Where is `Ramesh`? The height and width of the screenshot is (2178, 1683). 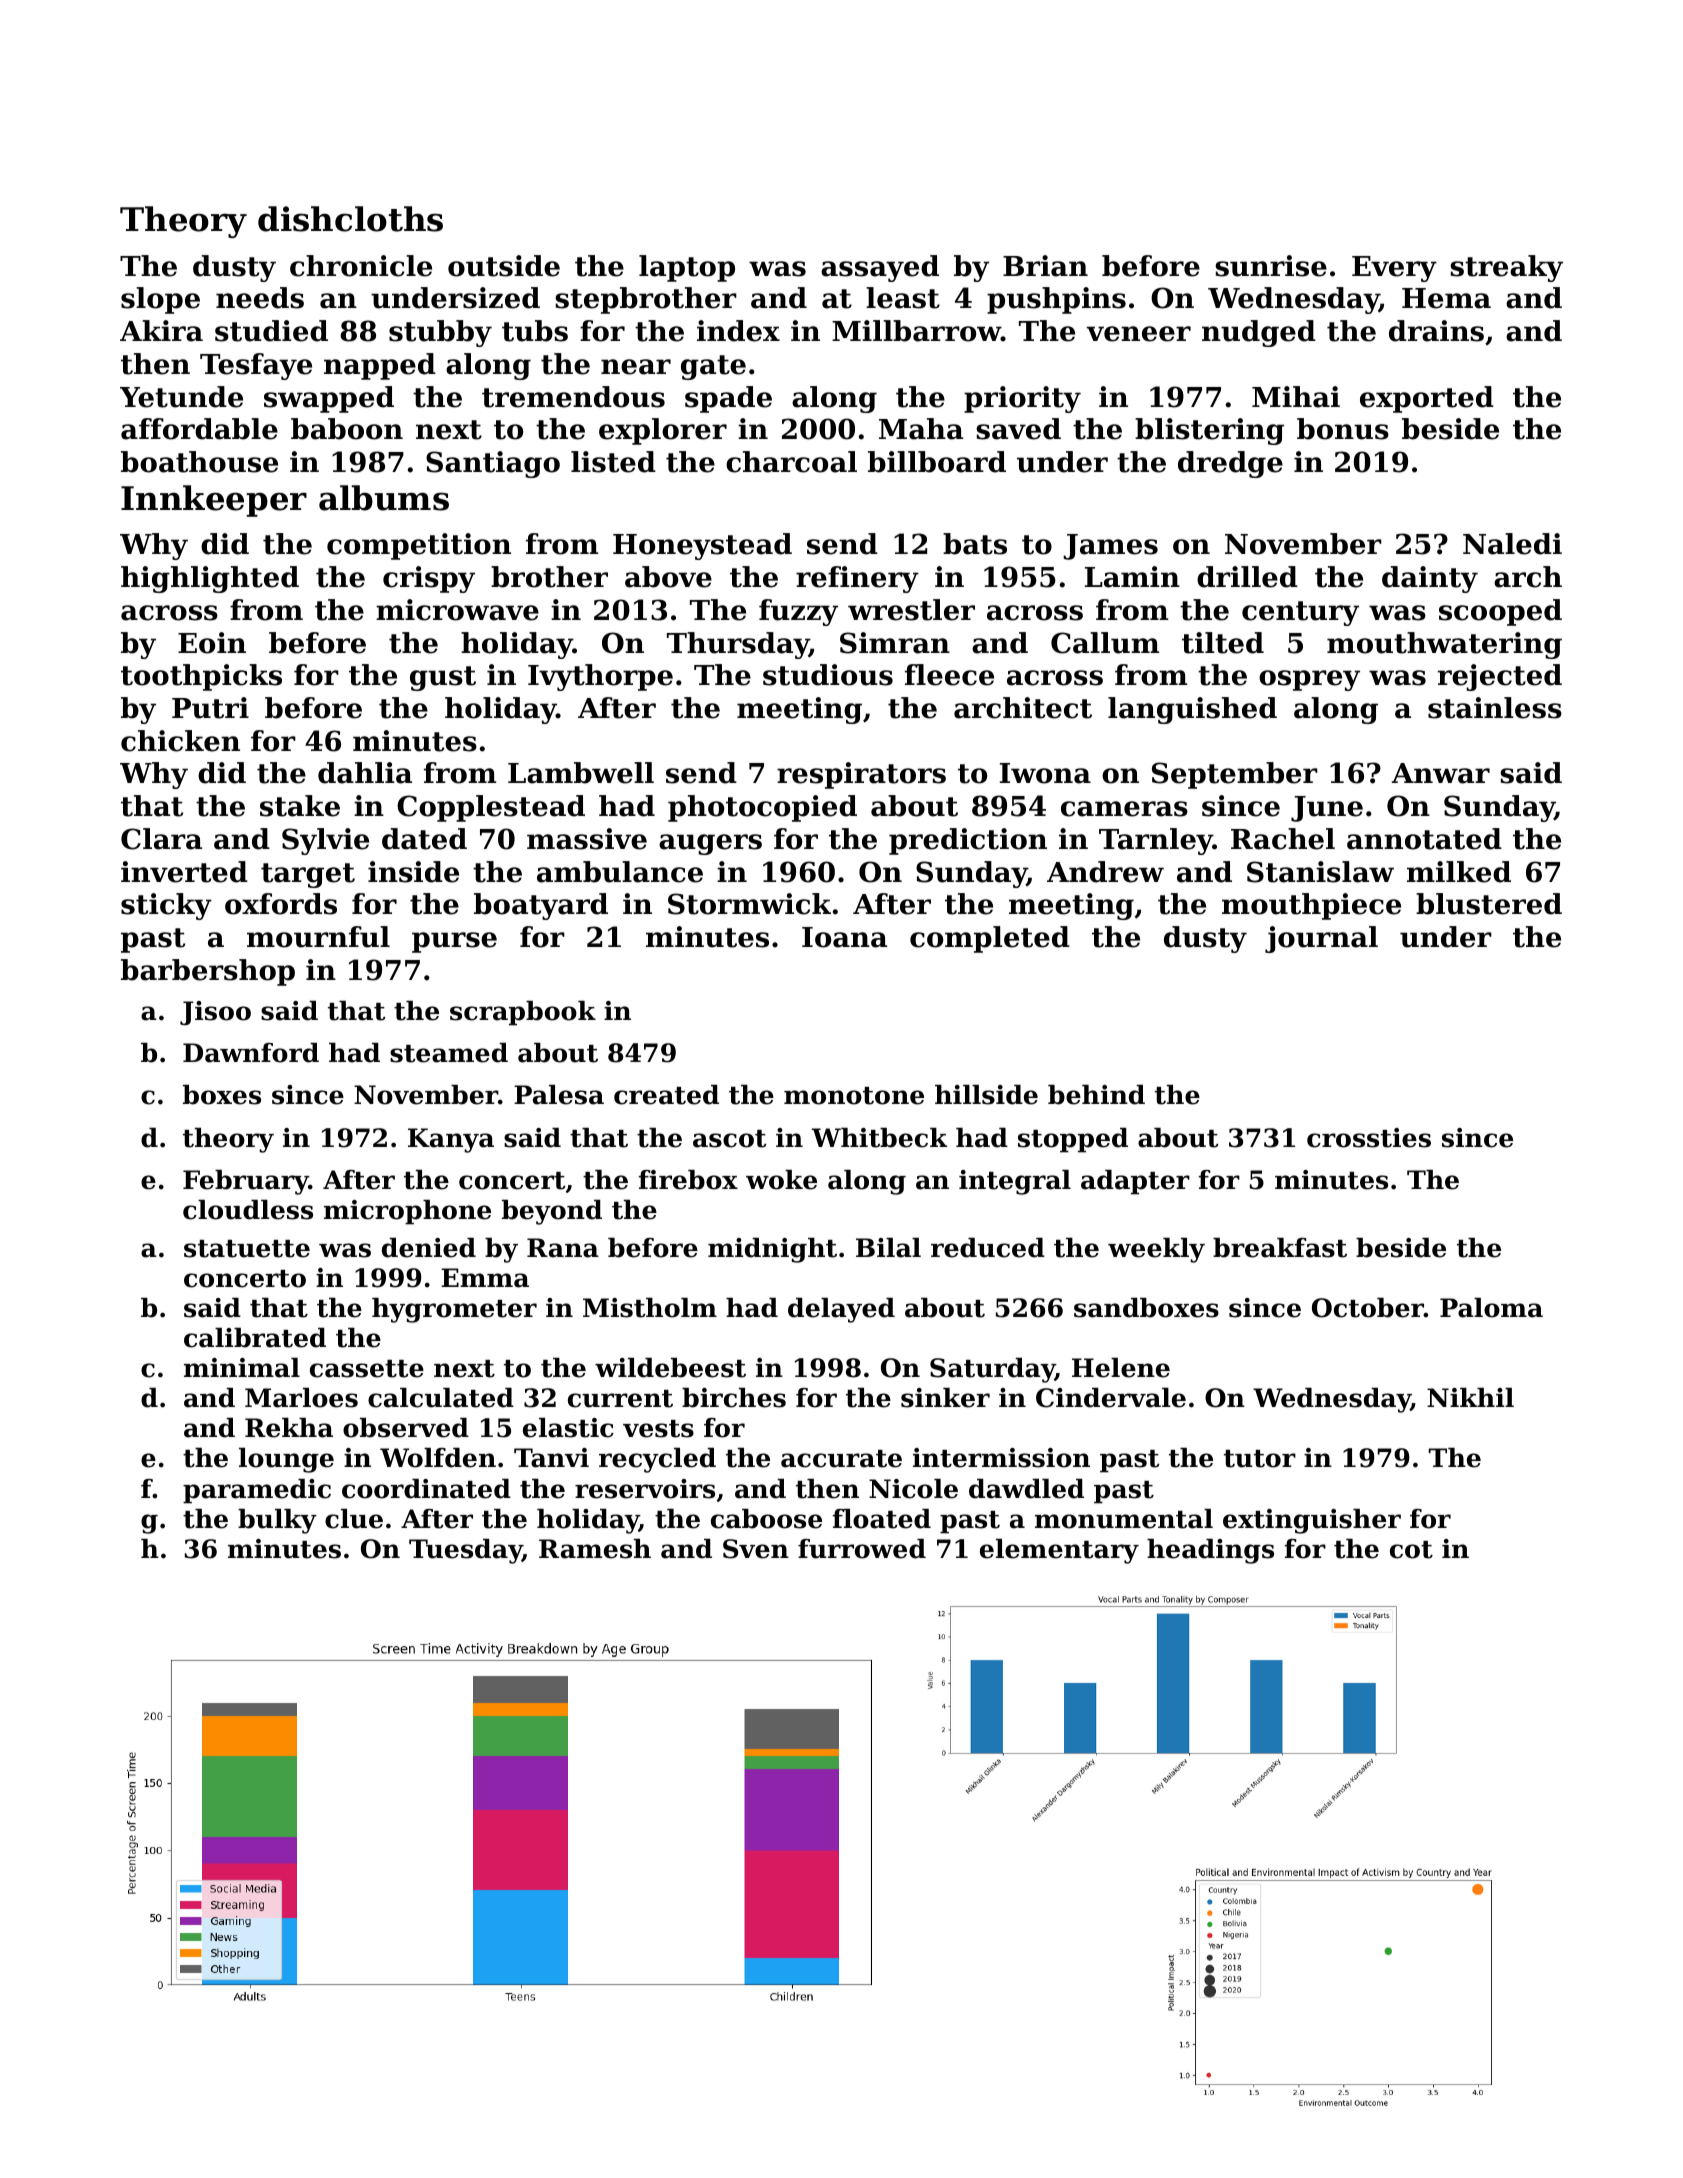 Ramesh is located at coordinates (595, 1549).
